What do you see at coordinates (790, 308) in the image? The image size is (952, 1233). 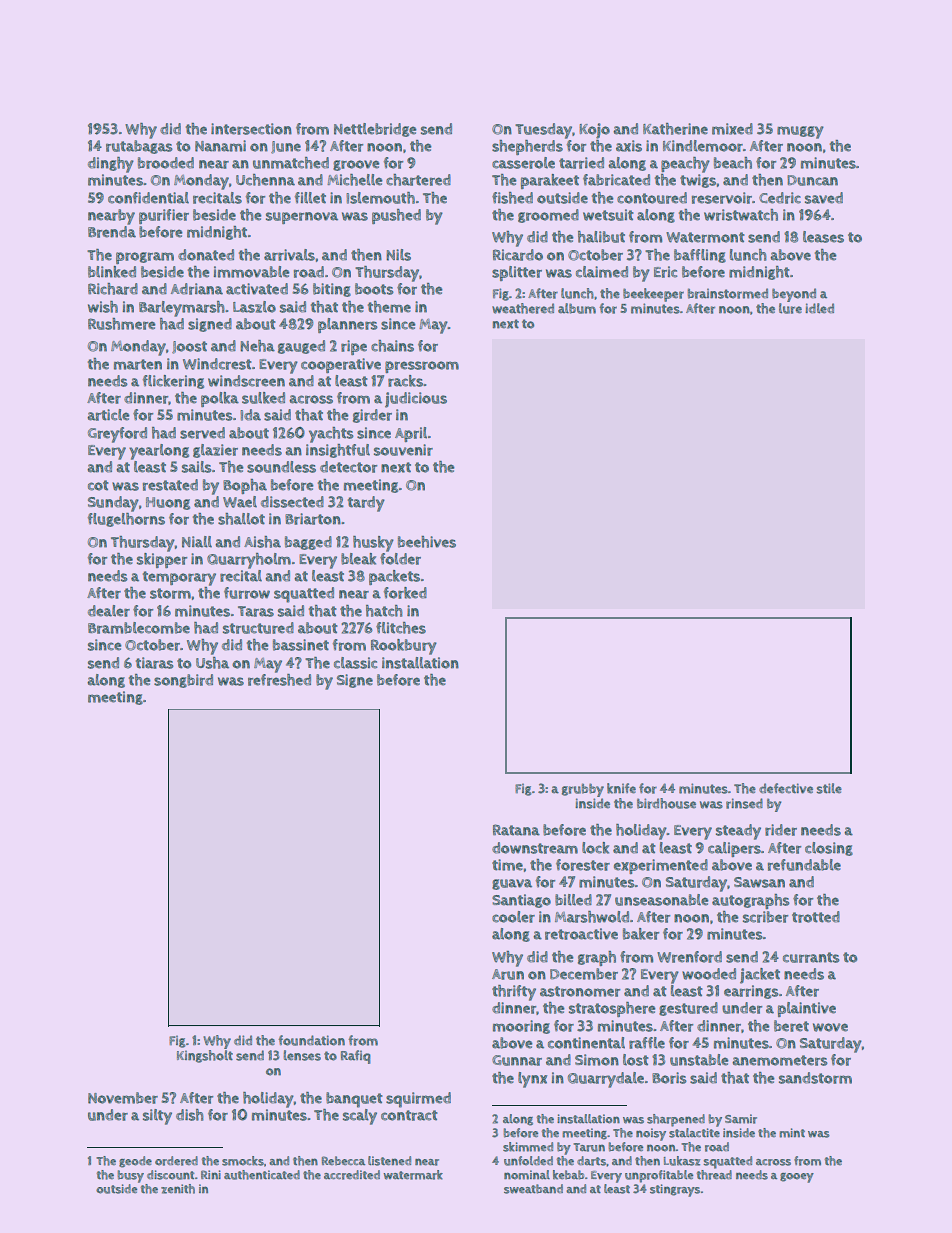 I see `lure` at bounding box center [790, 308].
